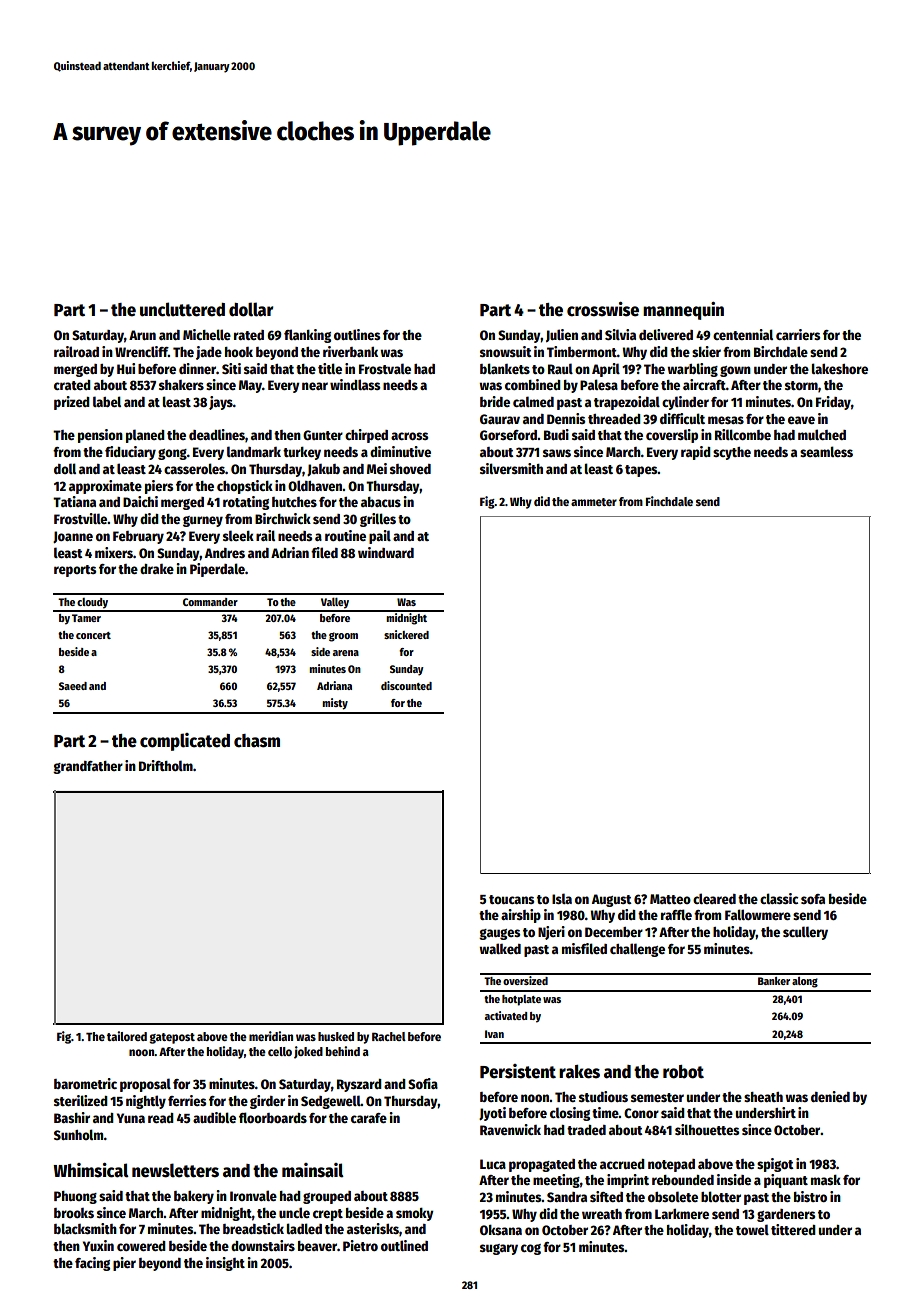  What do you see at coordinates (209, 353) in the page?
I see `jade` at bounding box center [209, 353].
